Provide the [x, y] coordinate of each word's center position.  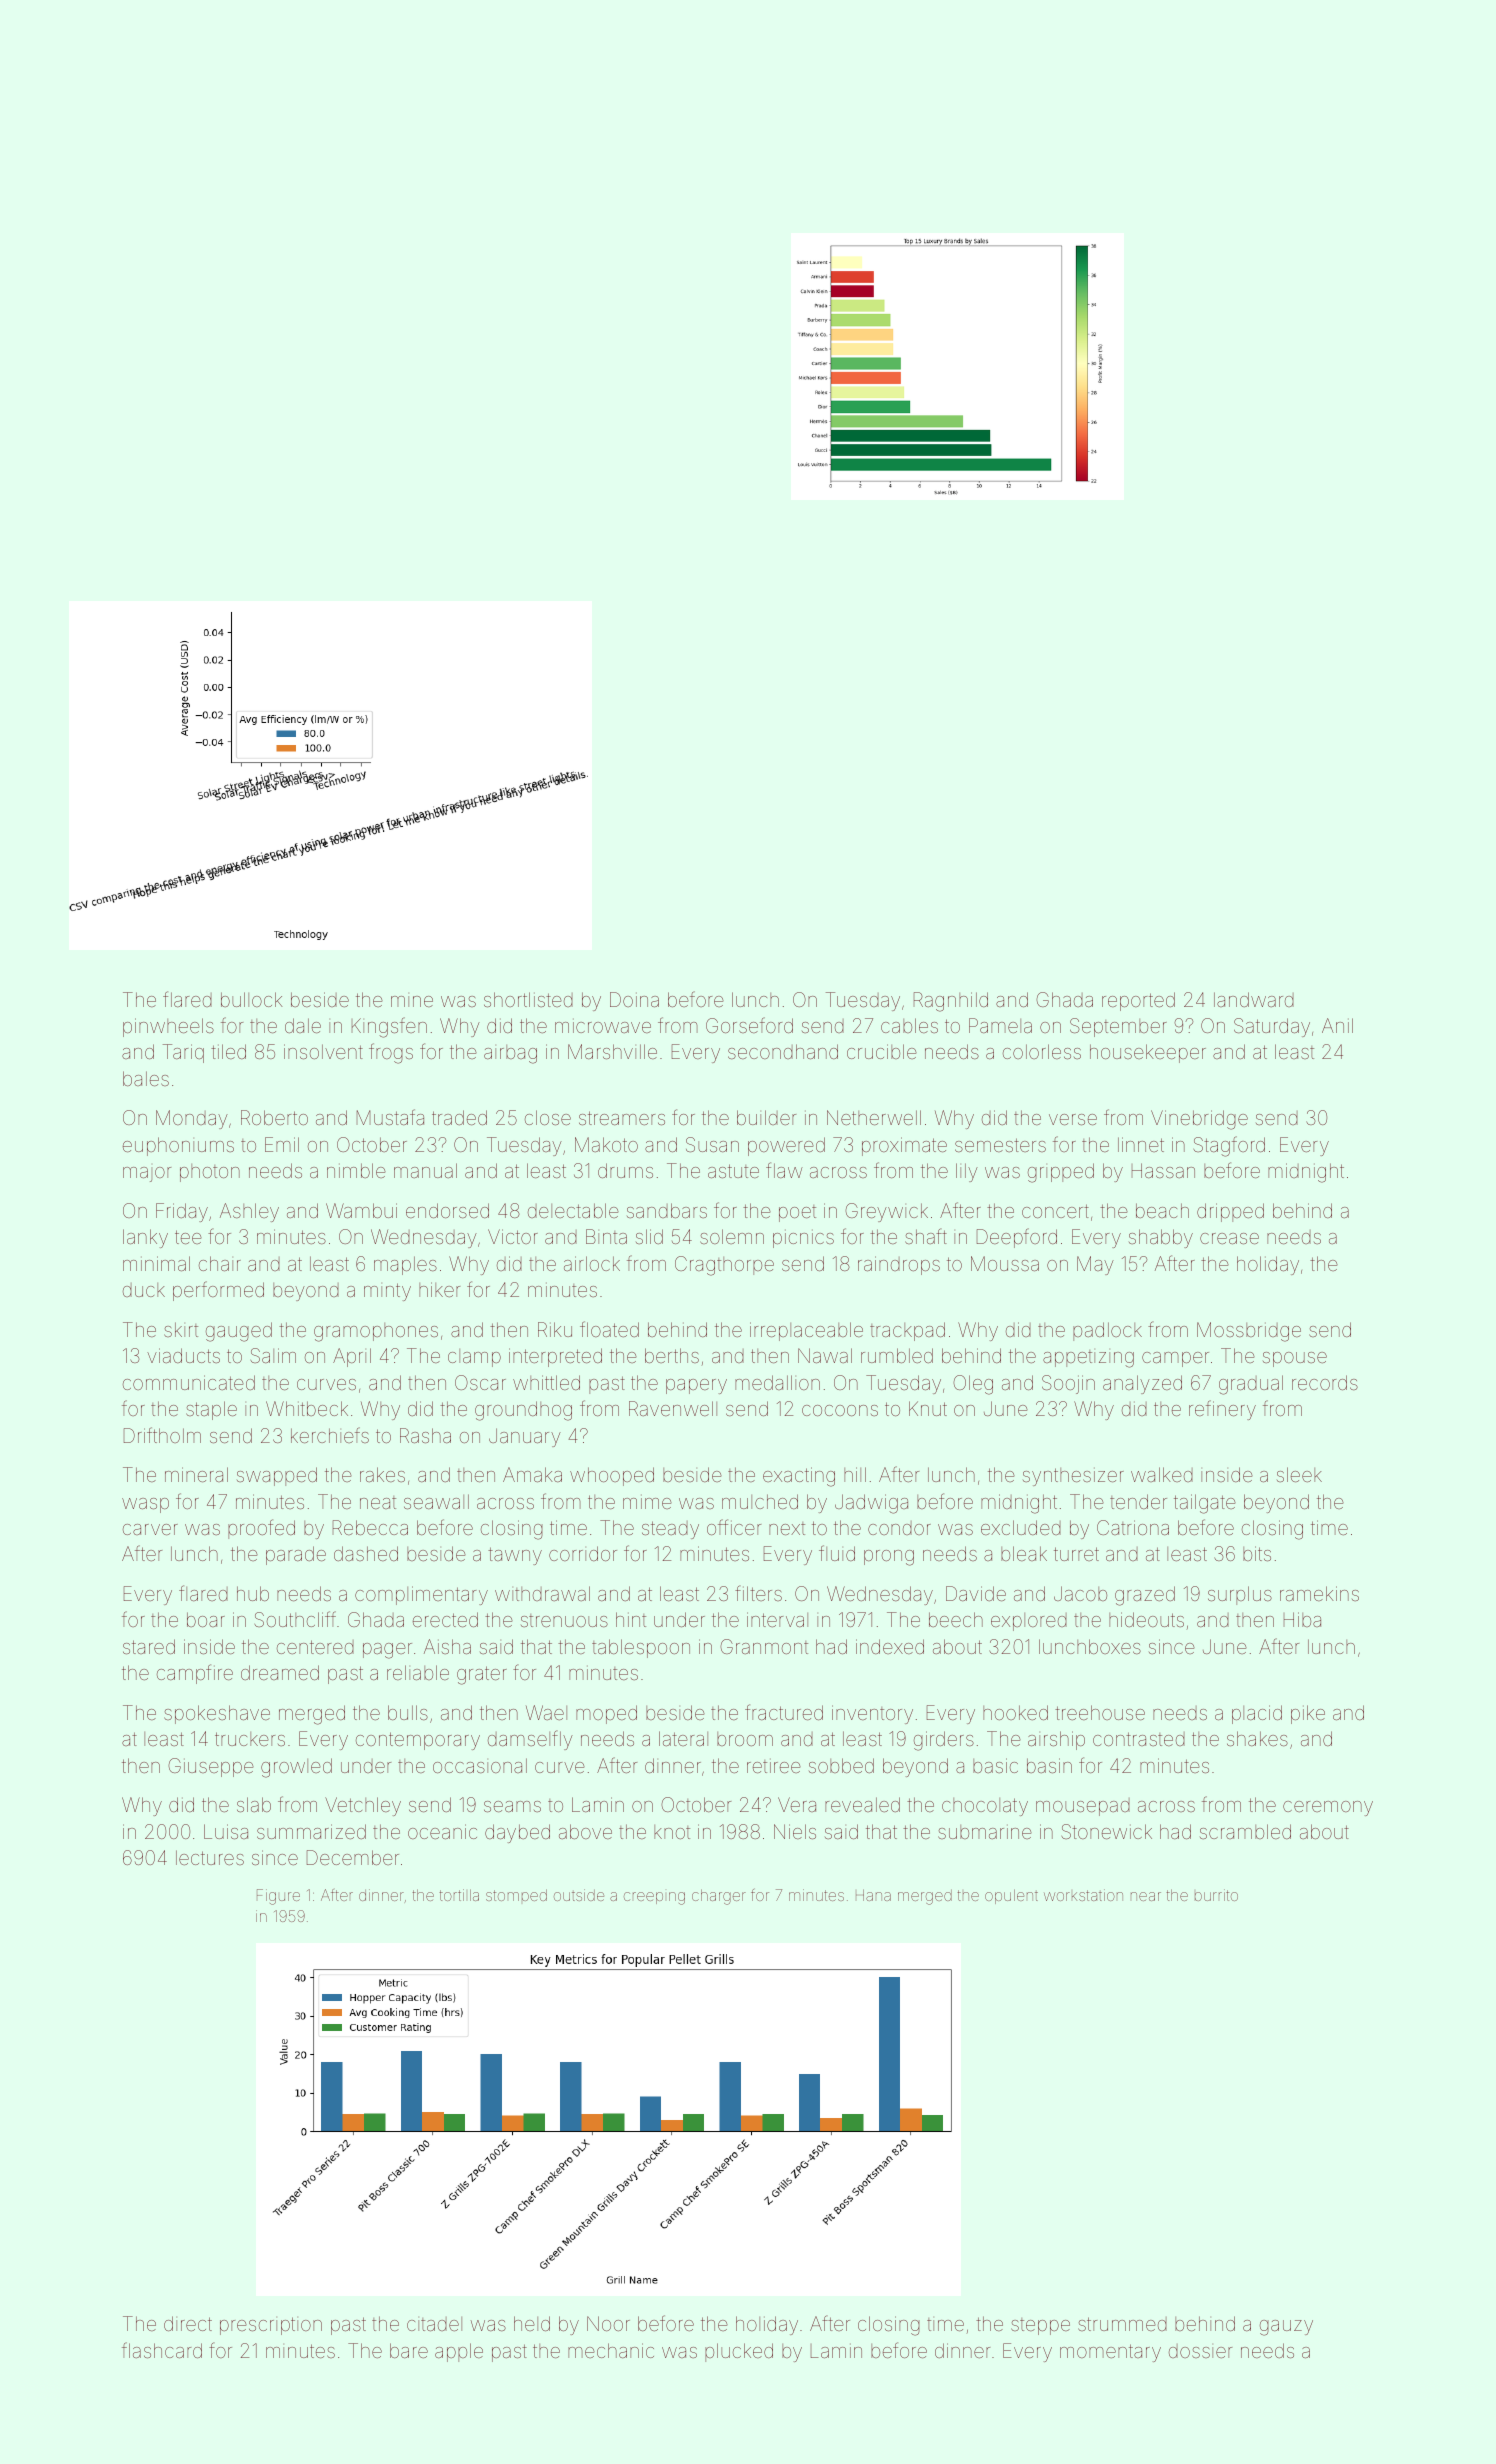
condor [899, 1528]
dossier [1200, 2351]
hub [253, 1593]
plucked [739, 2352]
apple [459, 2352]
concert [1055, 1211]
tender [1138, 1501]
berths [672, 1355]
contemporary [418, 1741]
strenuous [564, 1620]
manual [425, 1170]
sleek [1299, 1474]
